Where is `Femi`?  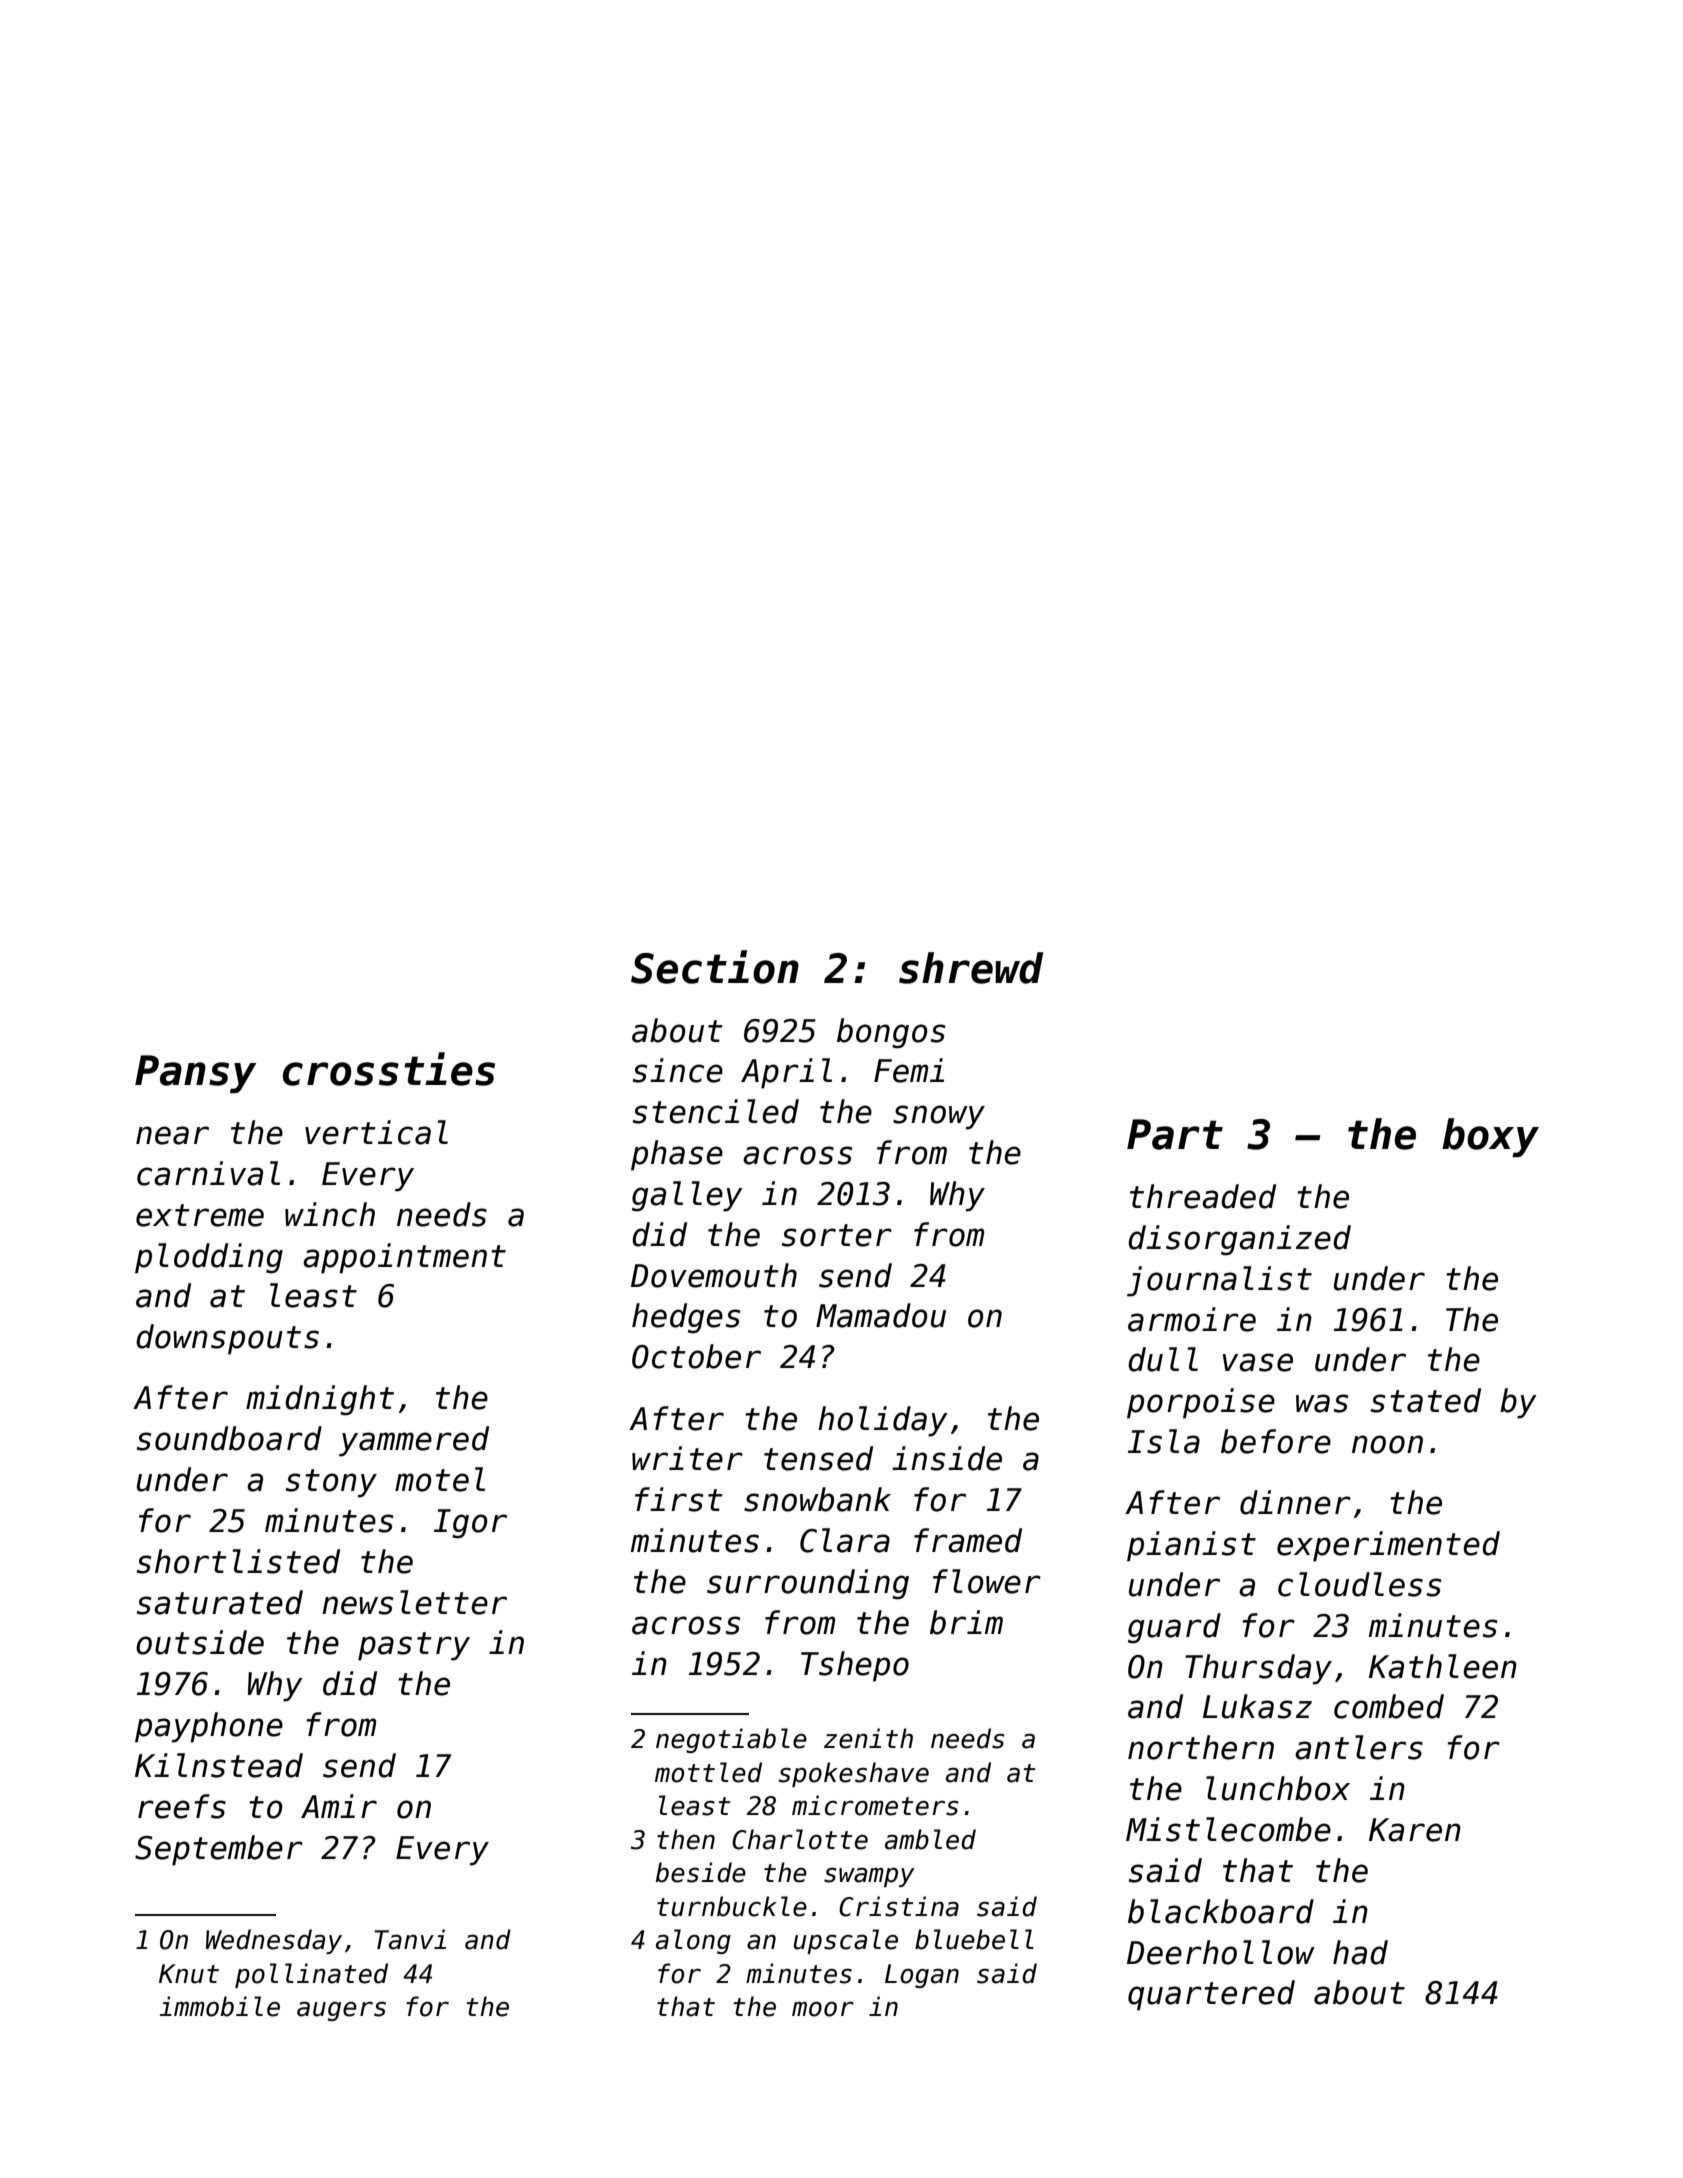 Femi is located at coordinates (909, 1070).
